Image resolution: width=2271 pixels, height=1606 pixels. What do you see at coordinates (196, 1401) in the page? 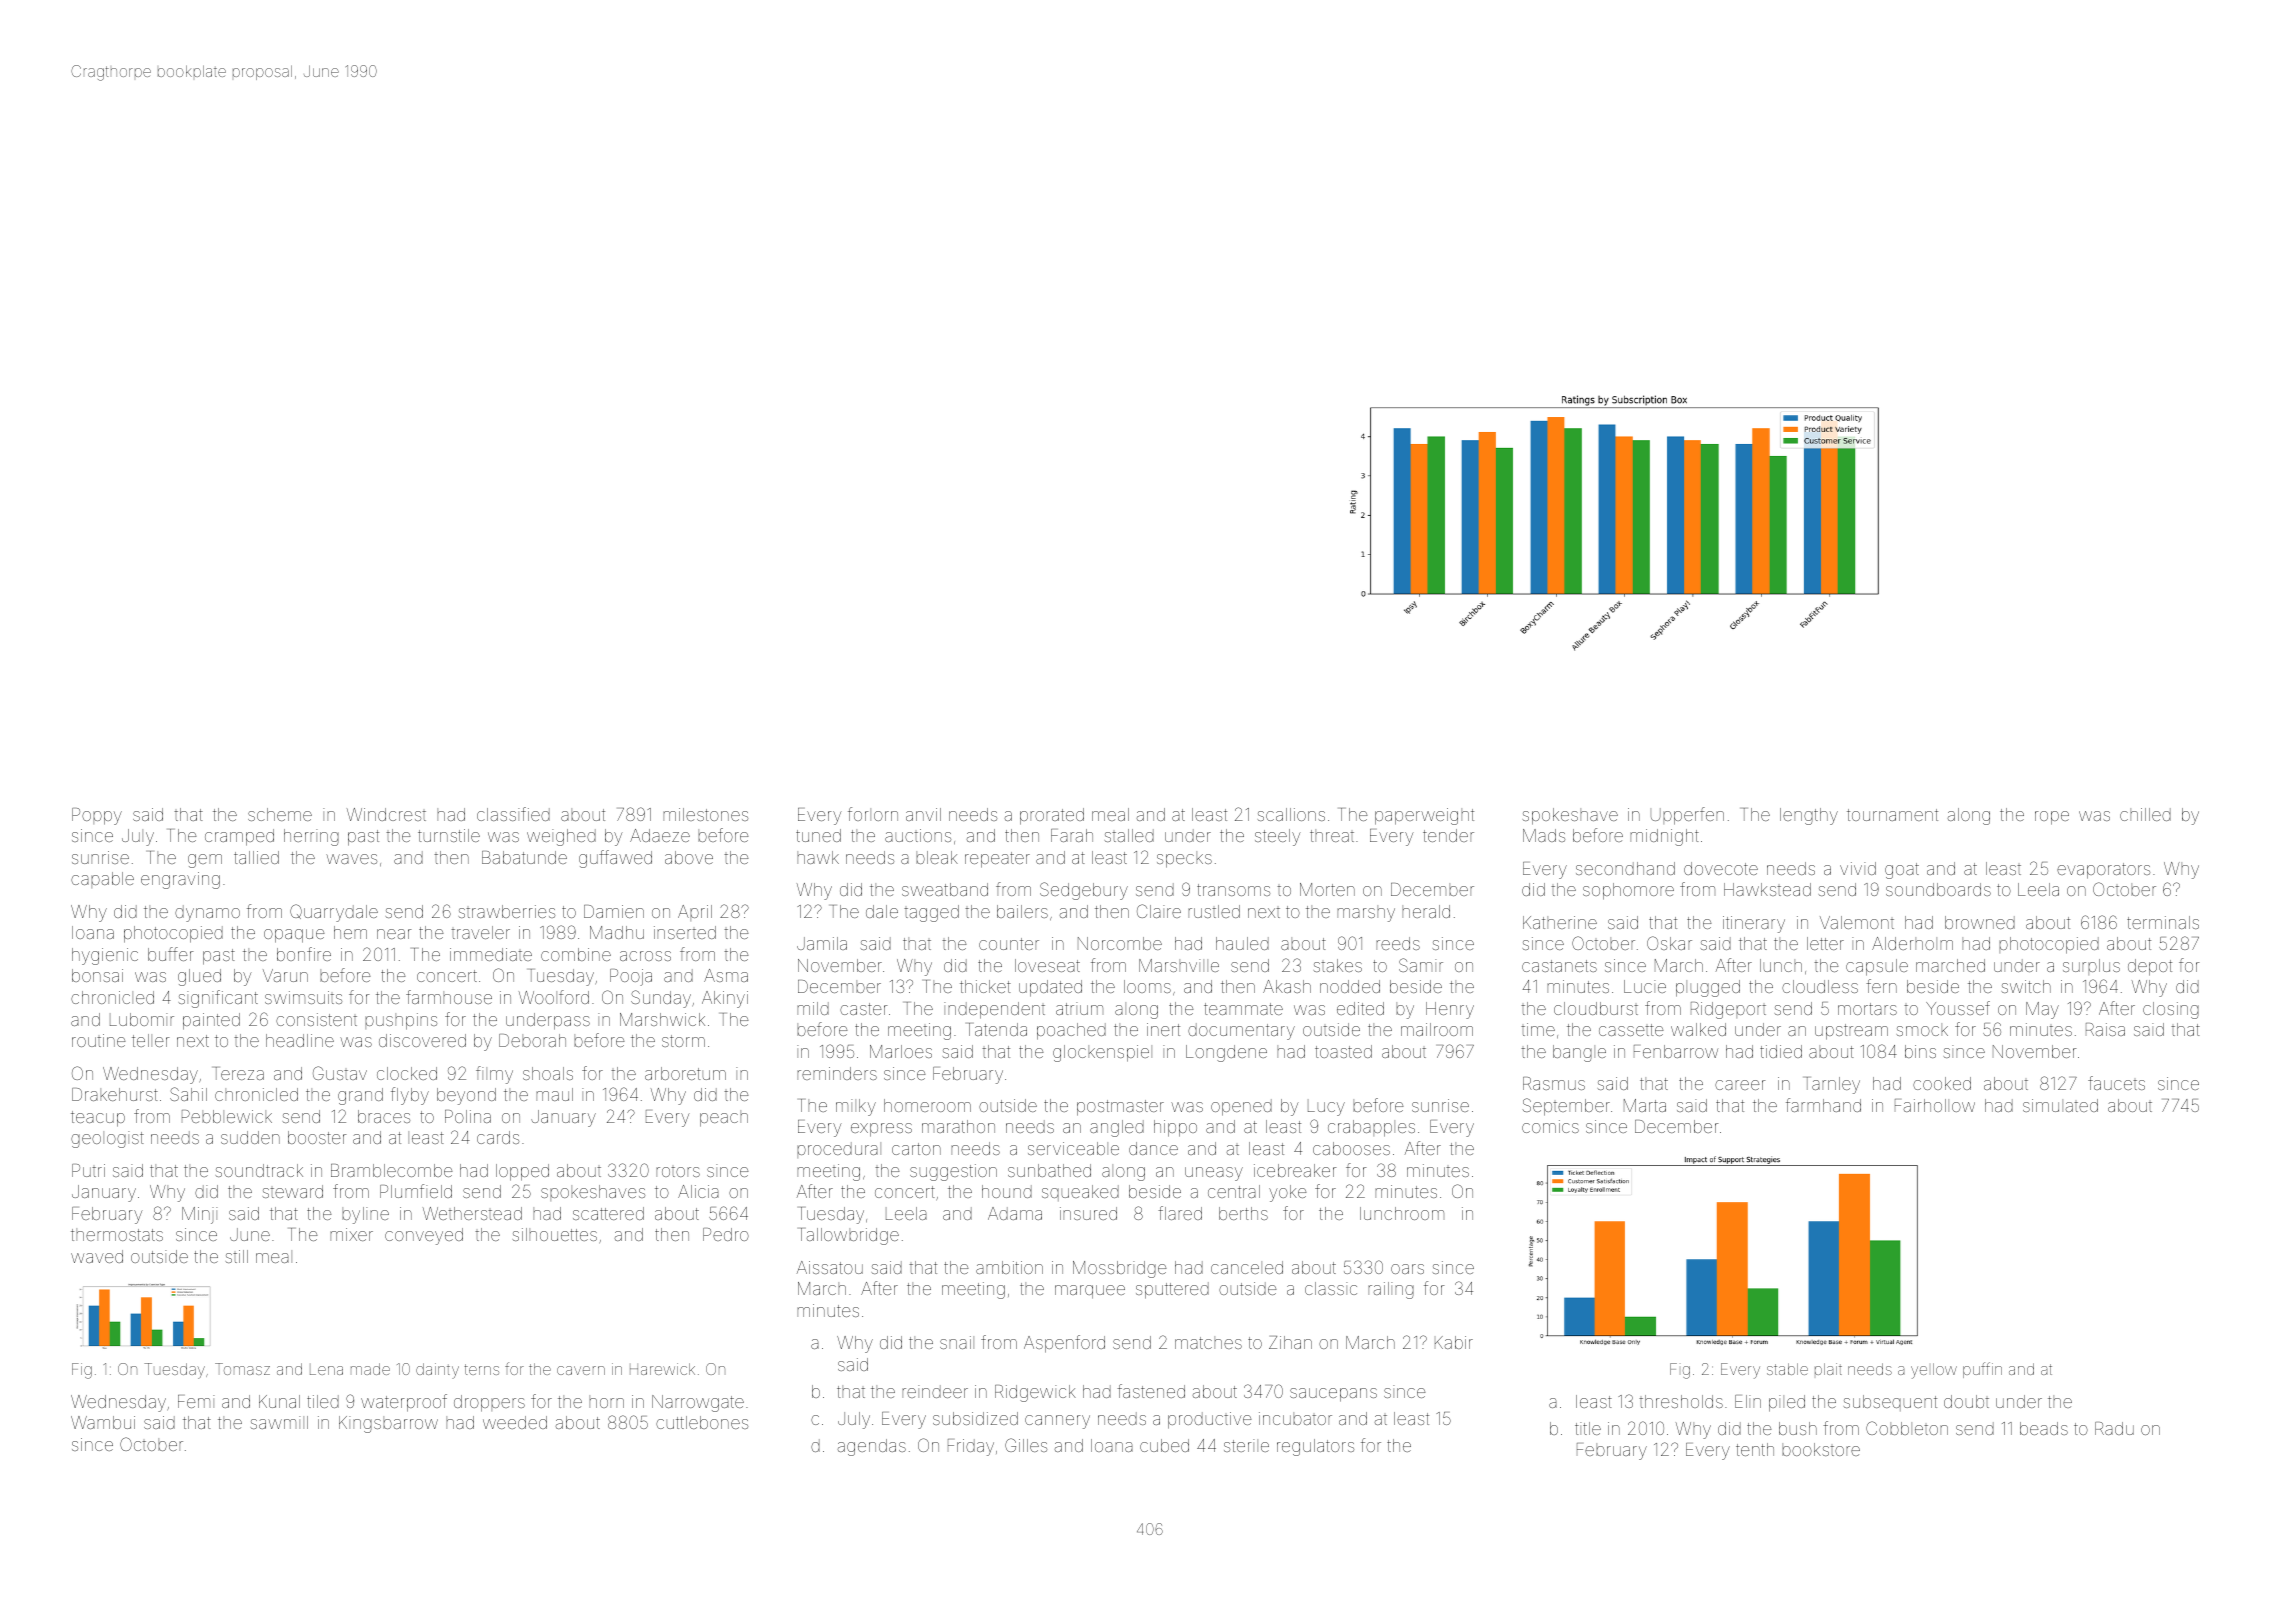
I see `Femi` at bounding box center [196, 1401].
